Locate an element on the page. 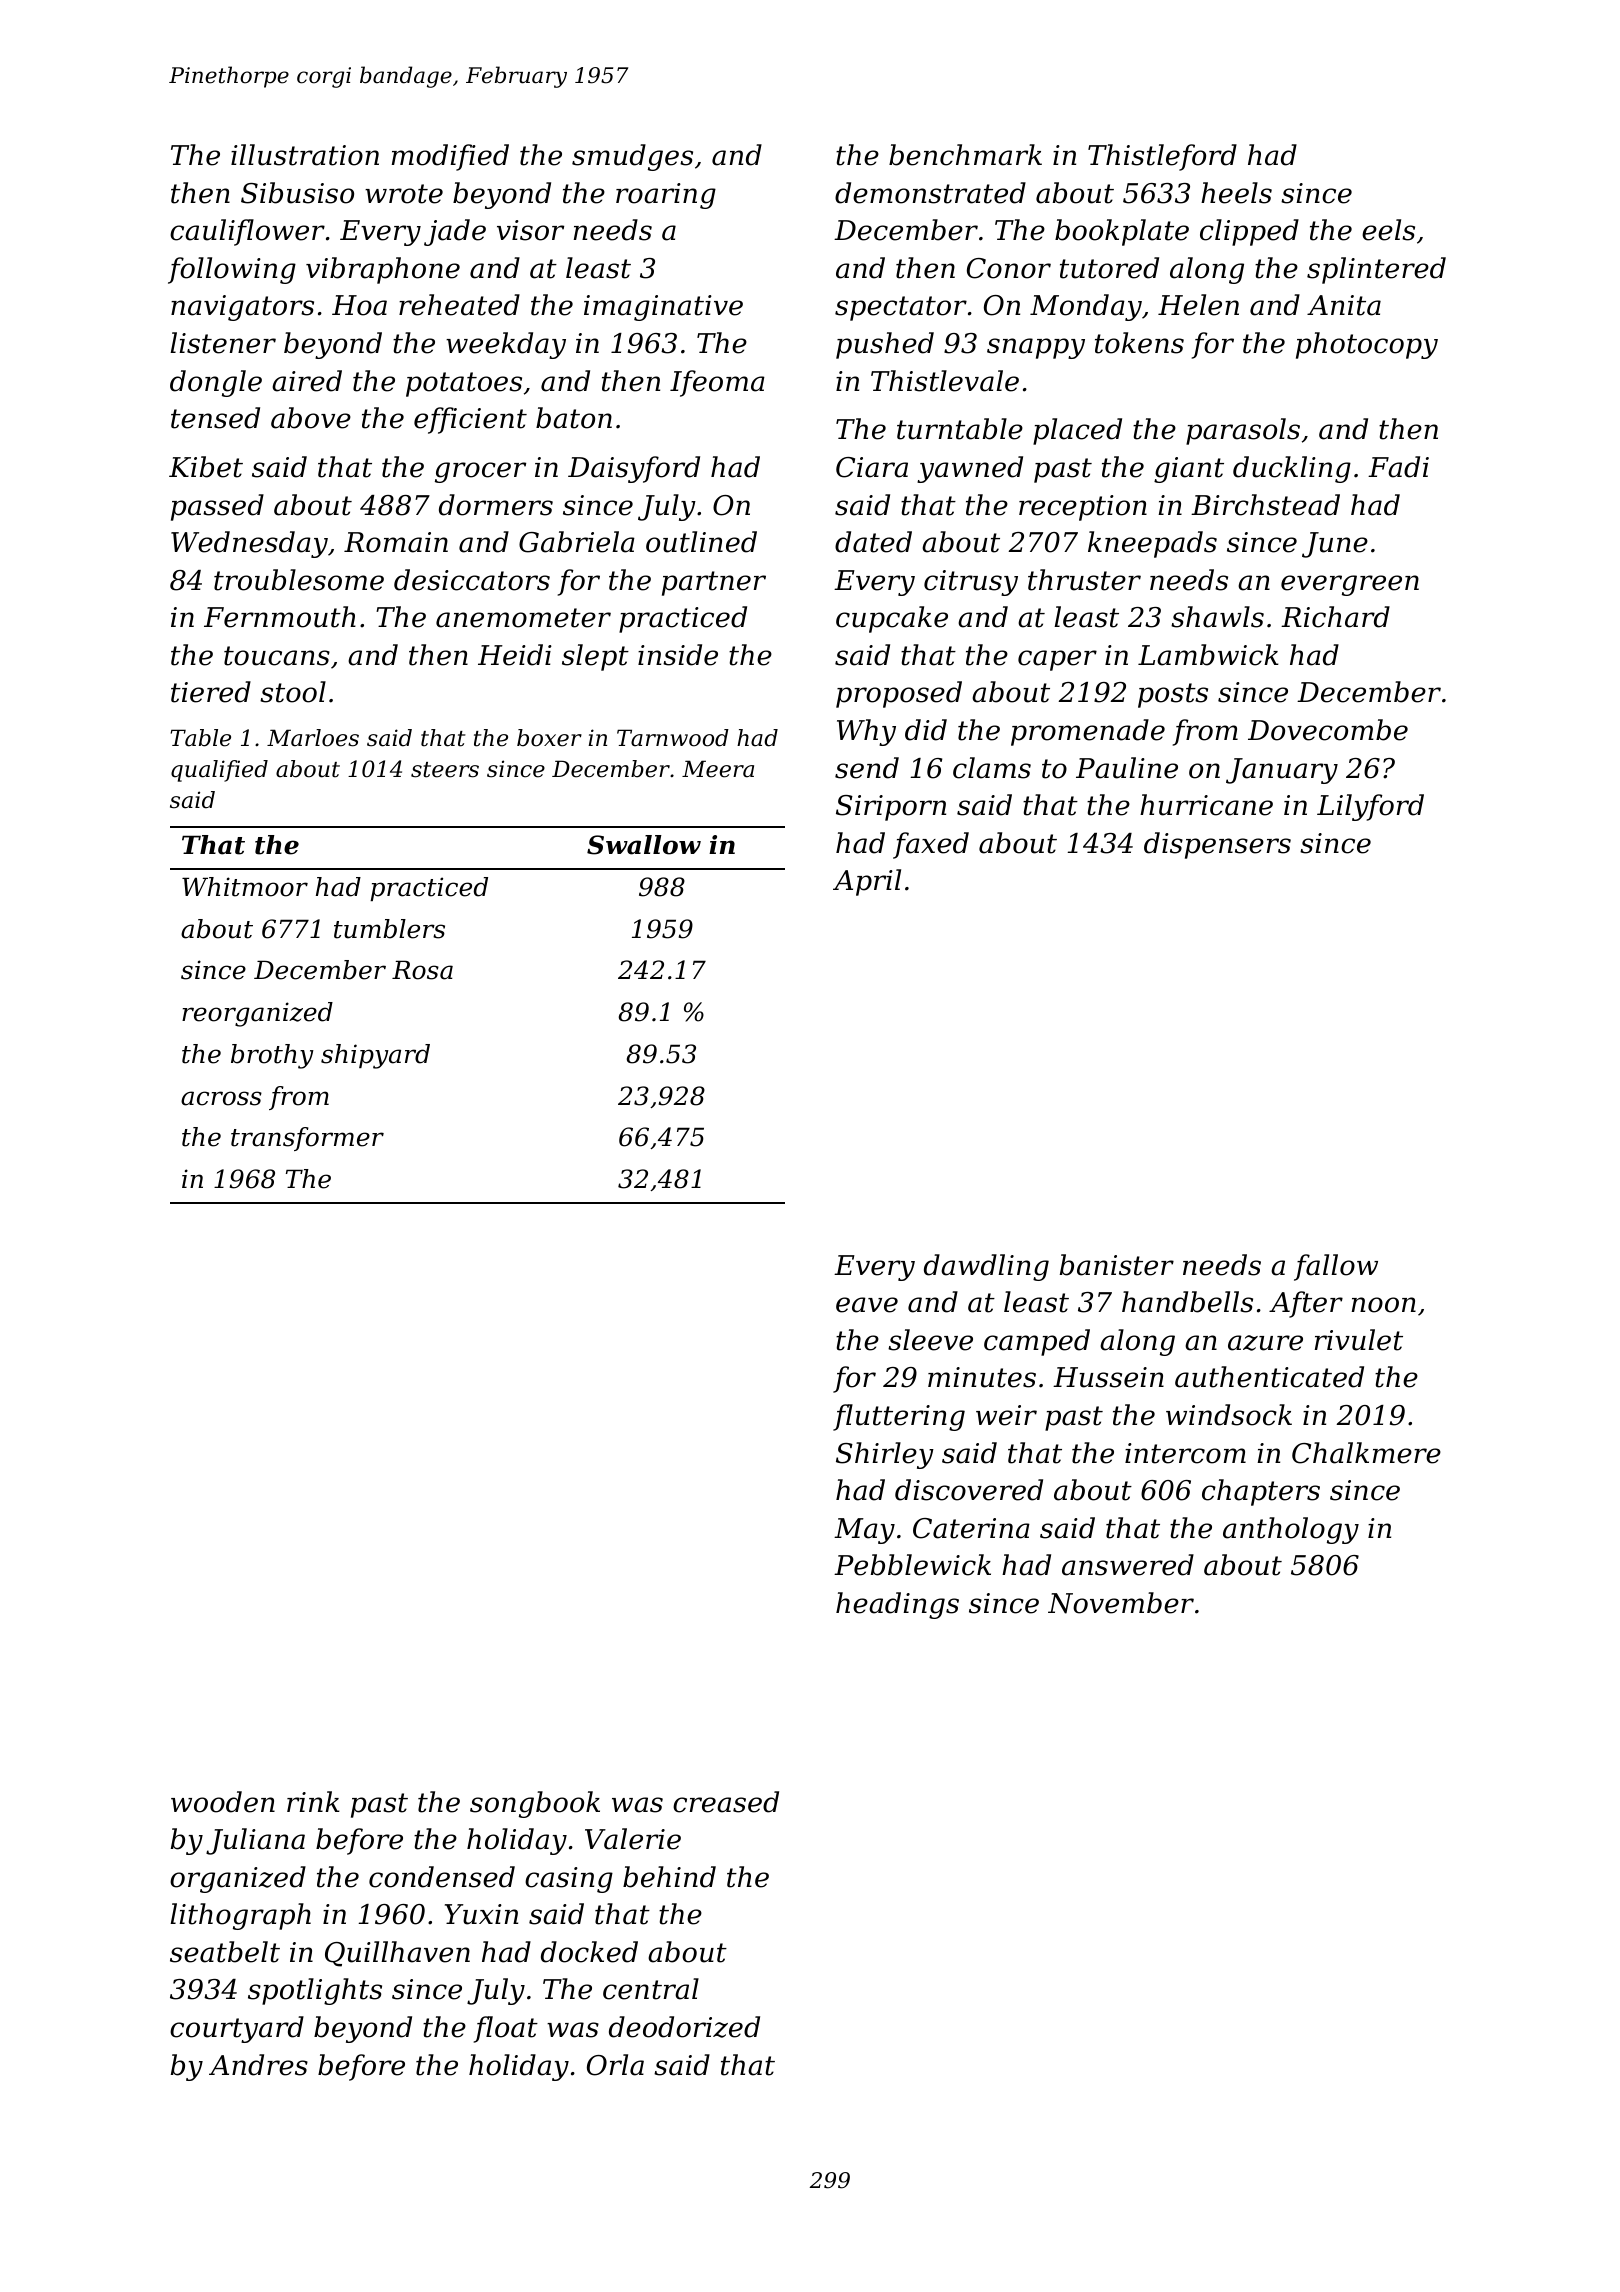 The width and height of the document is (1620, 2292). rink is located at coordinates (313, 1801).
